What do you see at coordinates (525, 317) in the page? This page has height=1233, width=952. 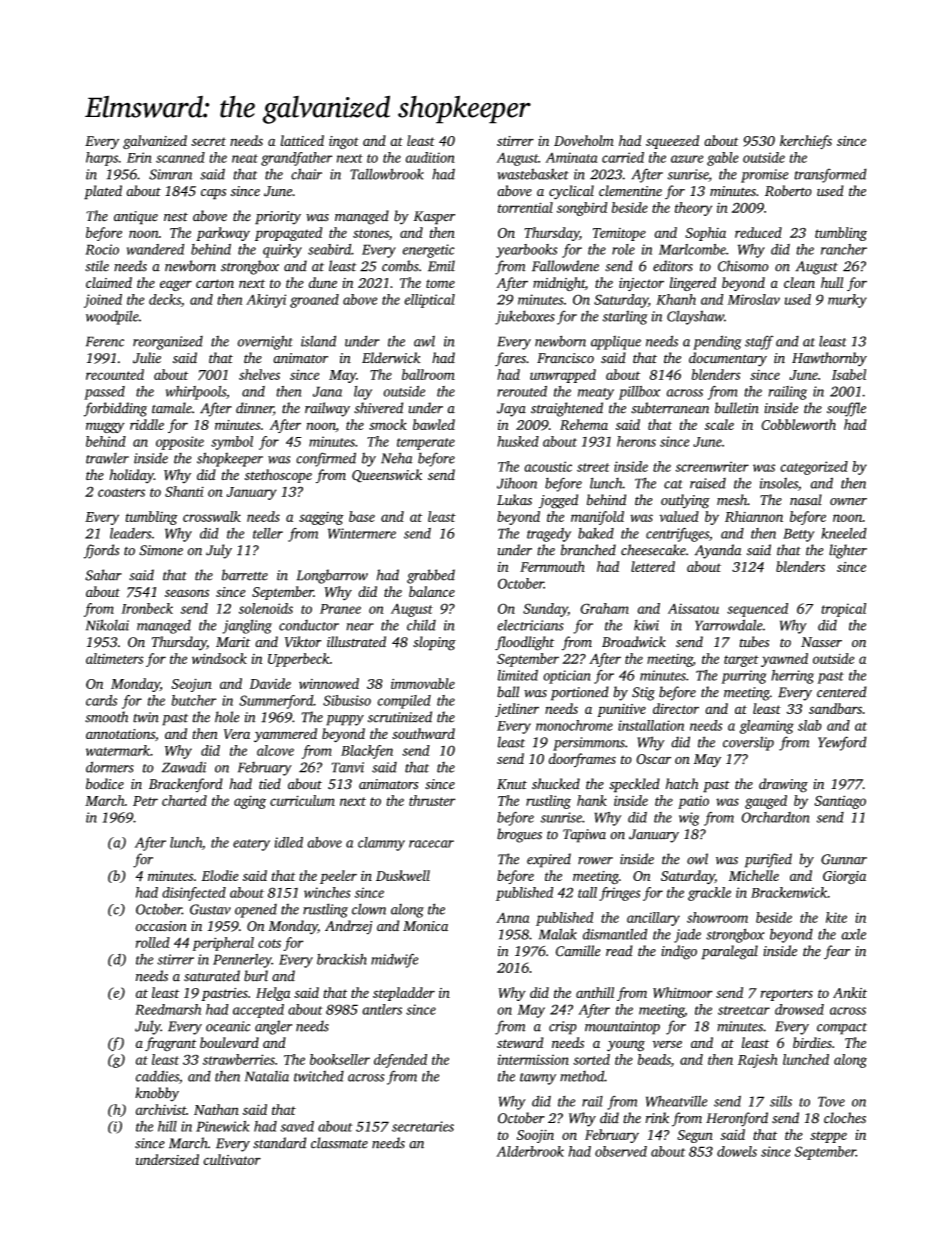 I see `jukeboxes` at bounding box center [525, 317].
